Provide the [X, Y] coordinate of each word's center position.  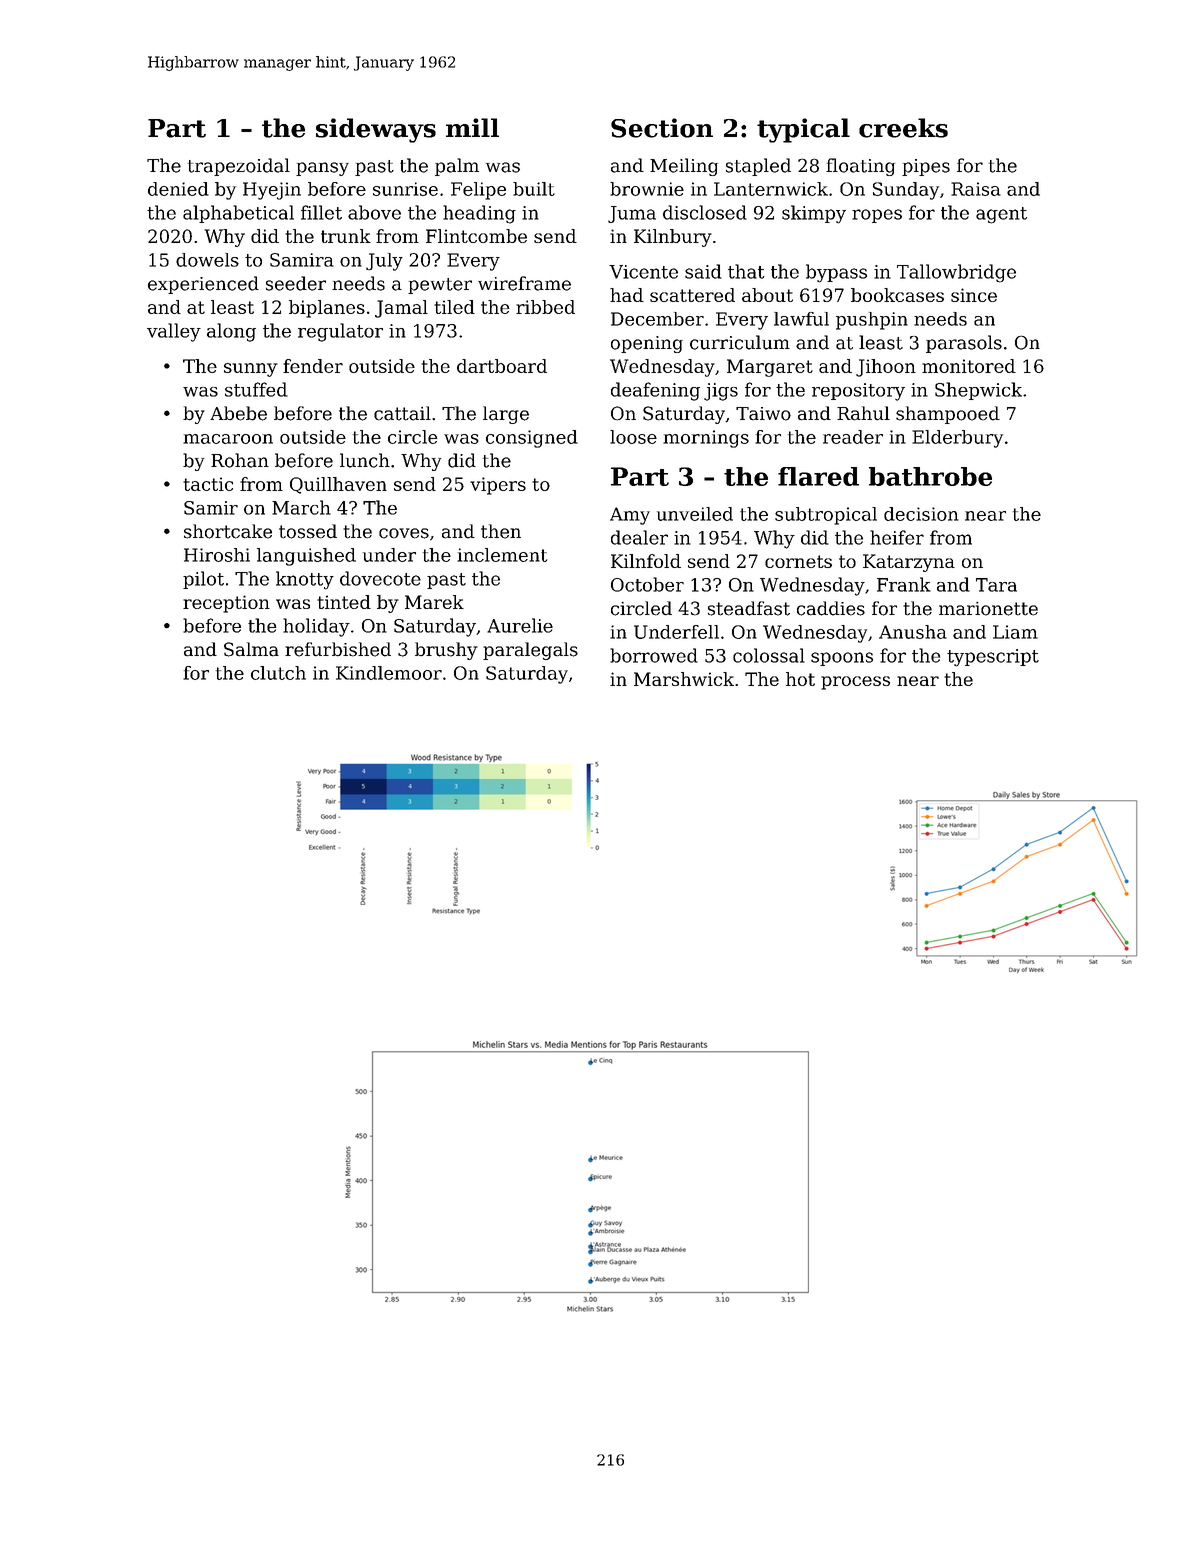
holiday [316, 627]
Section [662, 128]
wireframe [524, 283]
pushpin [872, 321]
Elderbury [957, 439]
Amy [630, 516]
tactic [208, 484]
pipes [926, 167]
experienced [203, 285]
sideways [376, 130]
